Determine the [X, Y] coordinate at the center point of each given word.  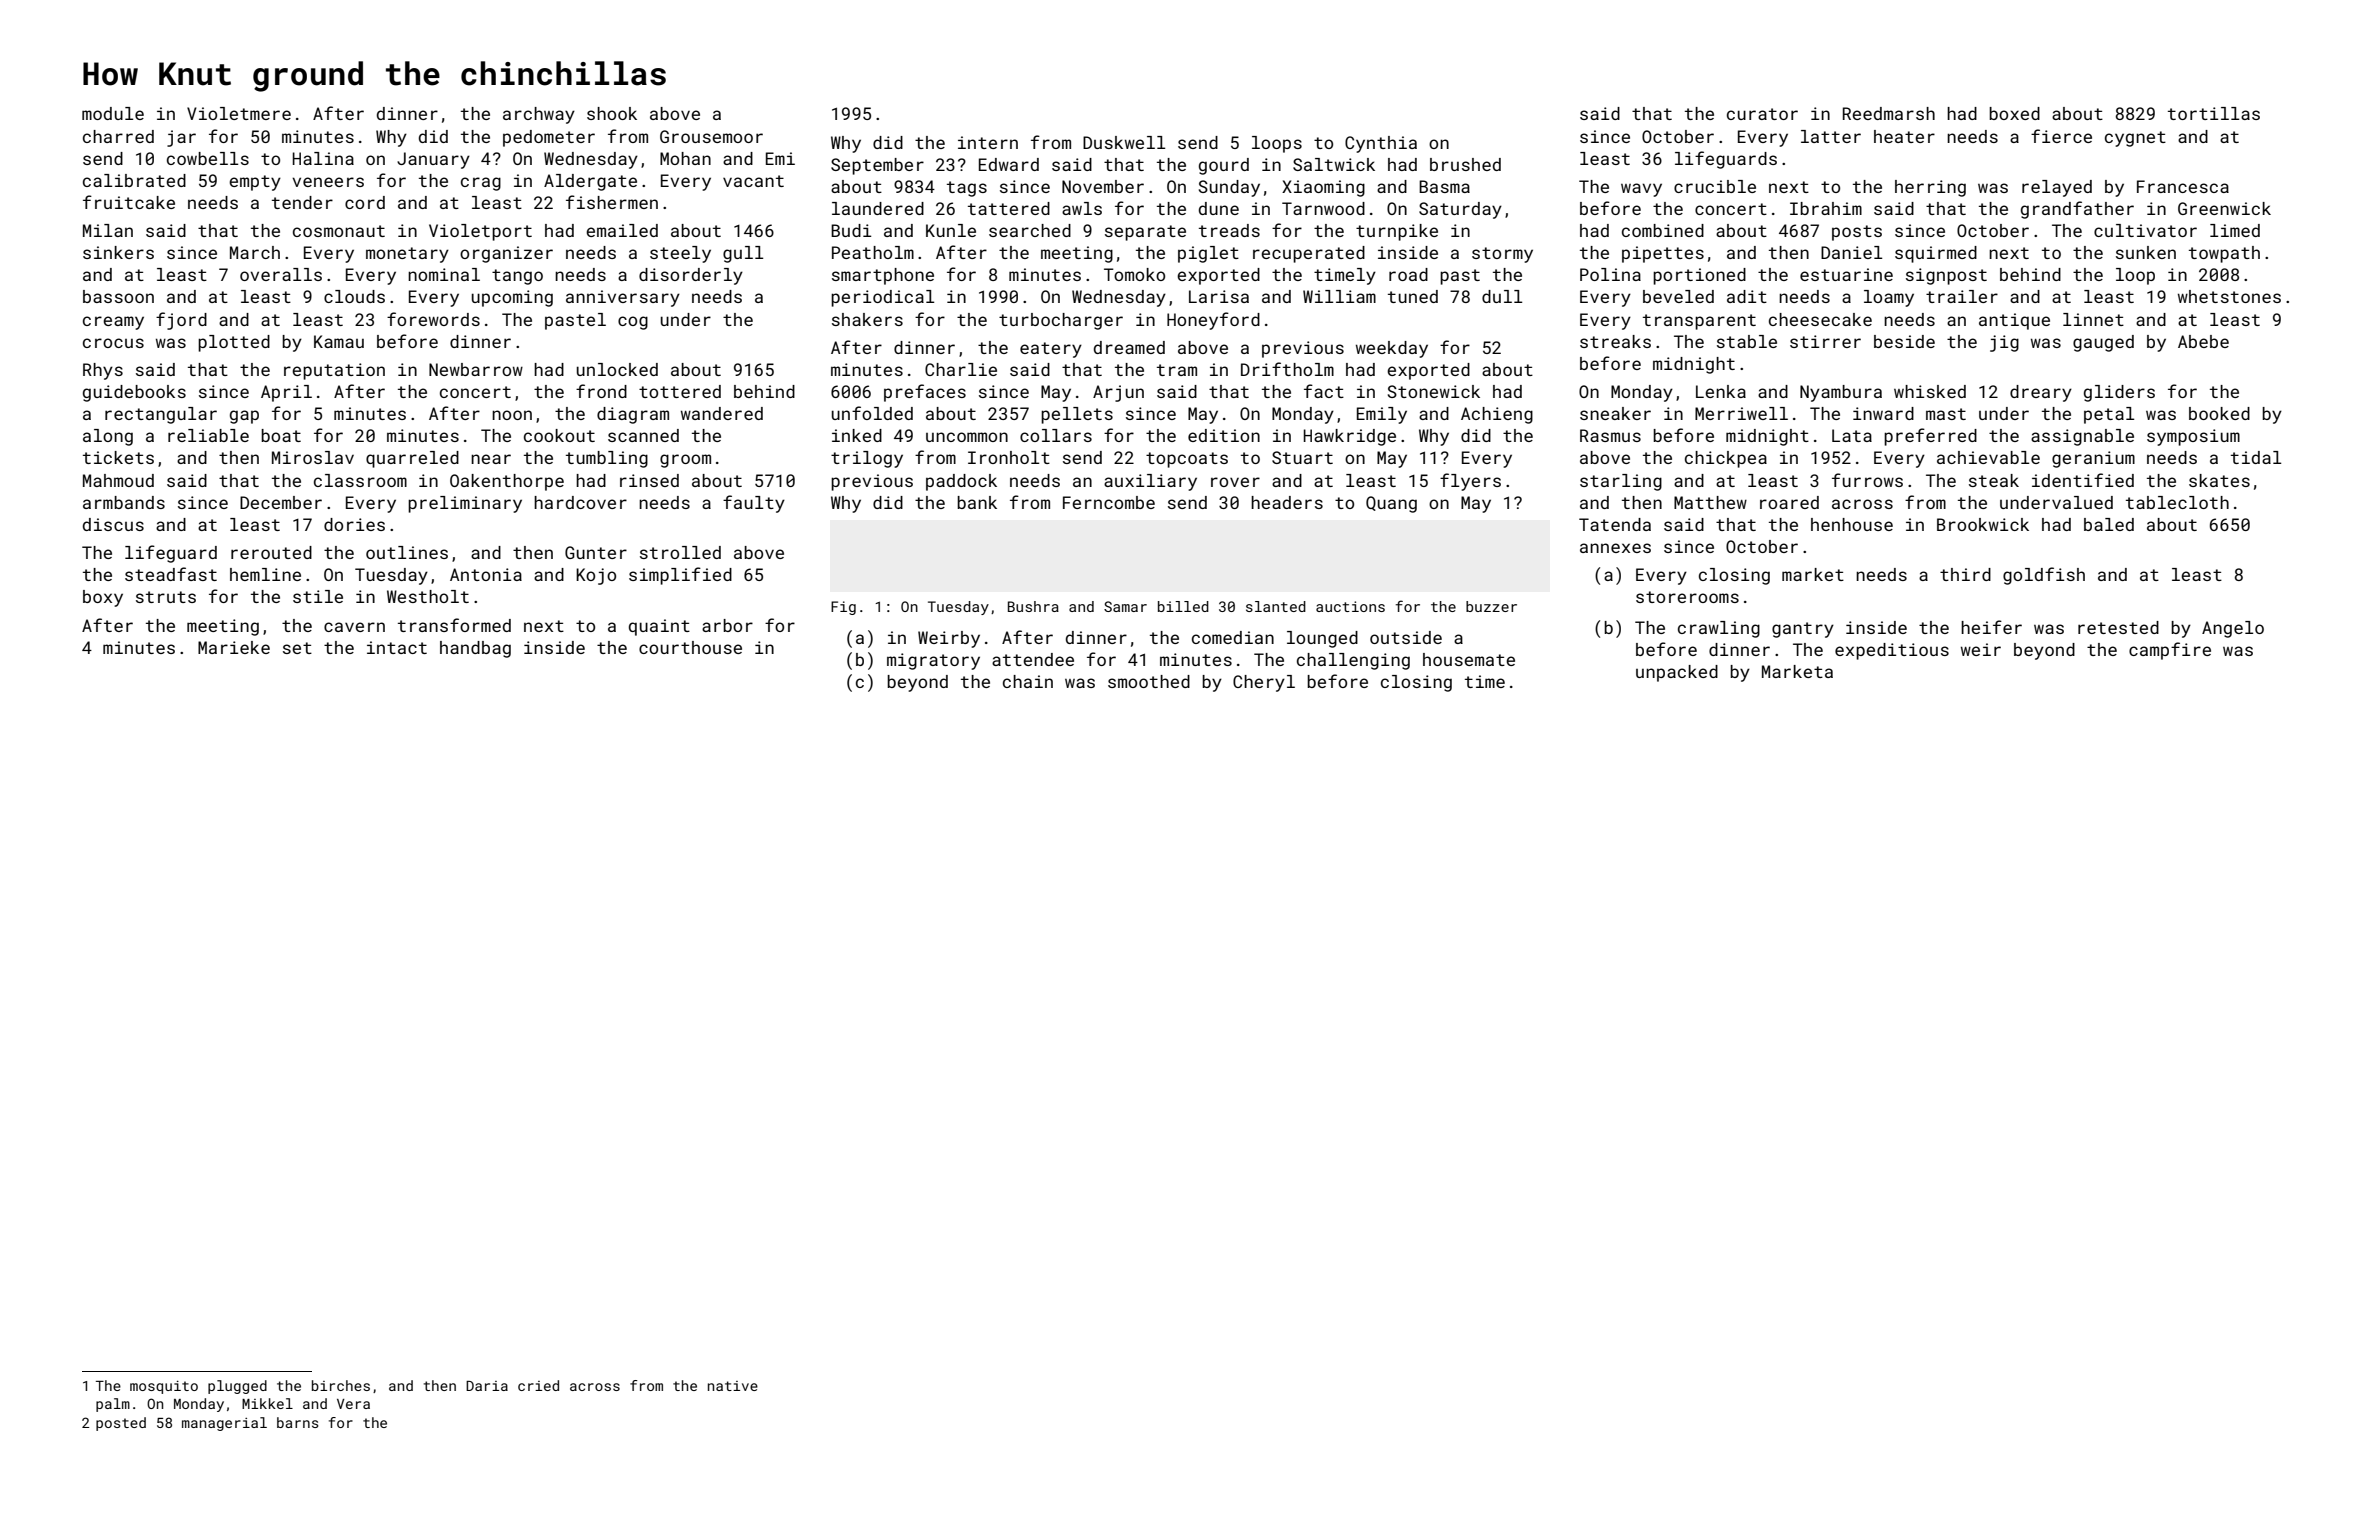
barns [297, 1422]
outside [1406, 637]
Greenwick [2224, 208]
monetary [407, 255]
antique [2014, 321]
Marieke [234, 647]
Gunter [596, 552]
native [733, 1386]
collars [1056, 435]
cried [538, 1385]
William [1339, 296]
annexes [1615, 548]
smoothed [1149, 681]
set [297, 648]
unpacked [1677, 673]
